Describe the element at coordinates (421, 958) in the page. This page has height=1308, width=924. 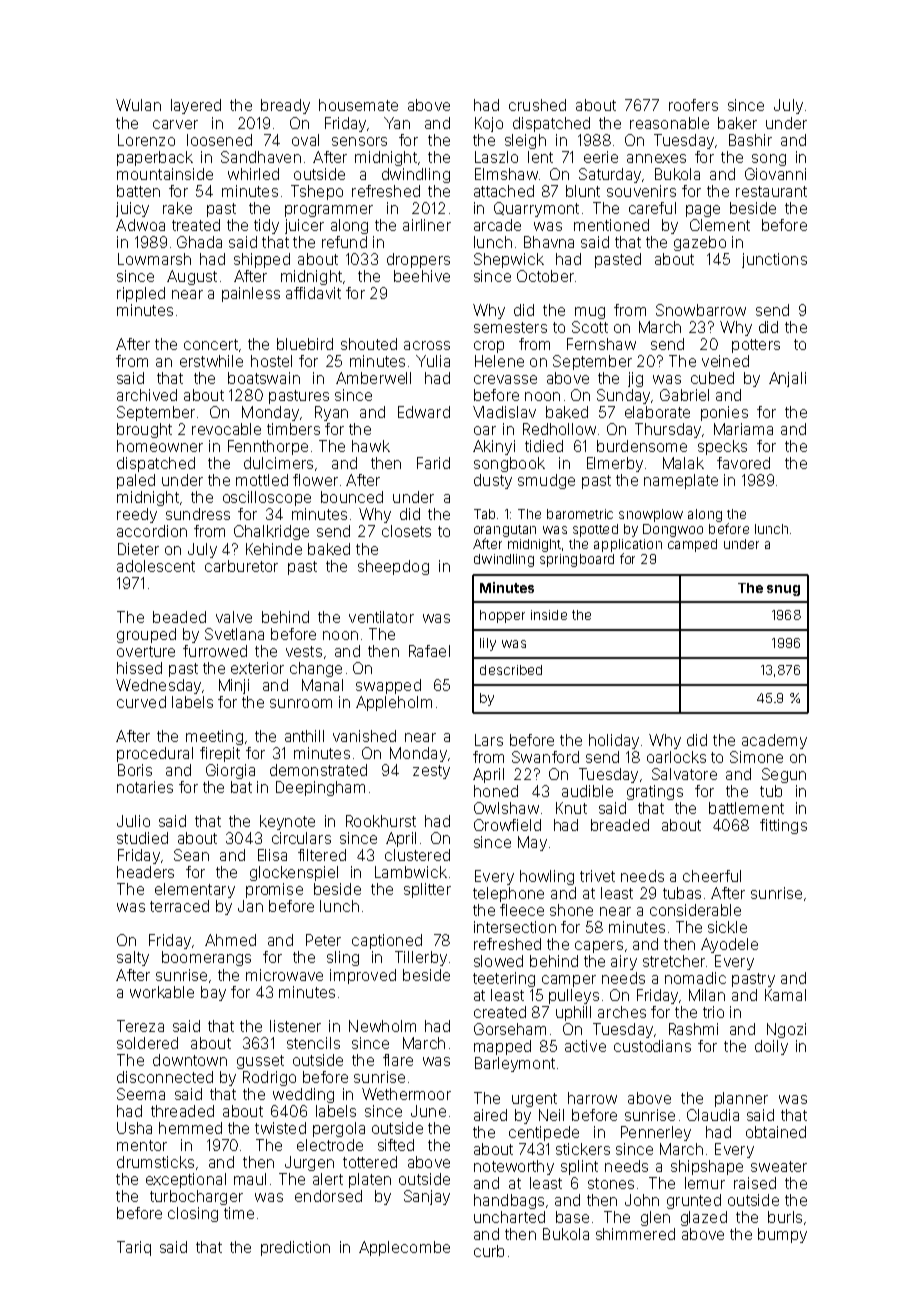
I see `Tillerby` at that location.
